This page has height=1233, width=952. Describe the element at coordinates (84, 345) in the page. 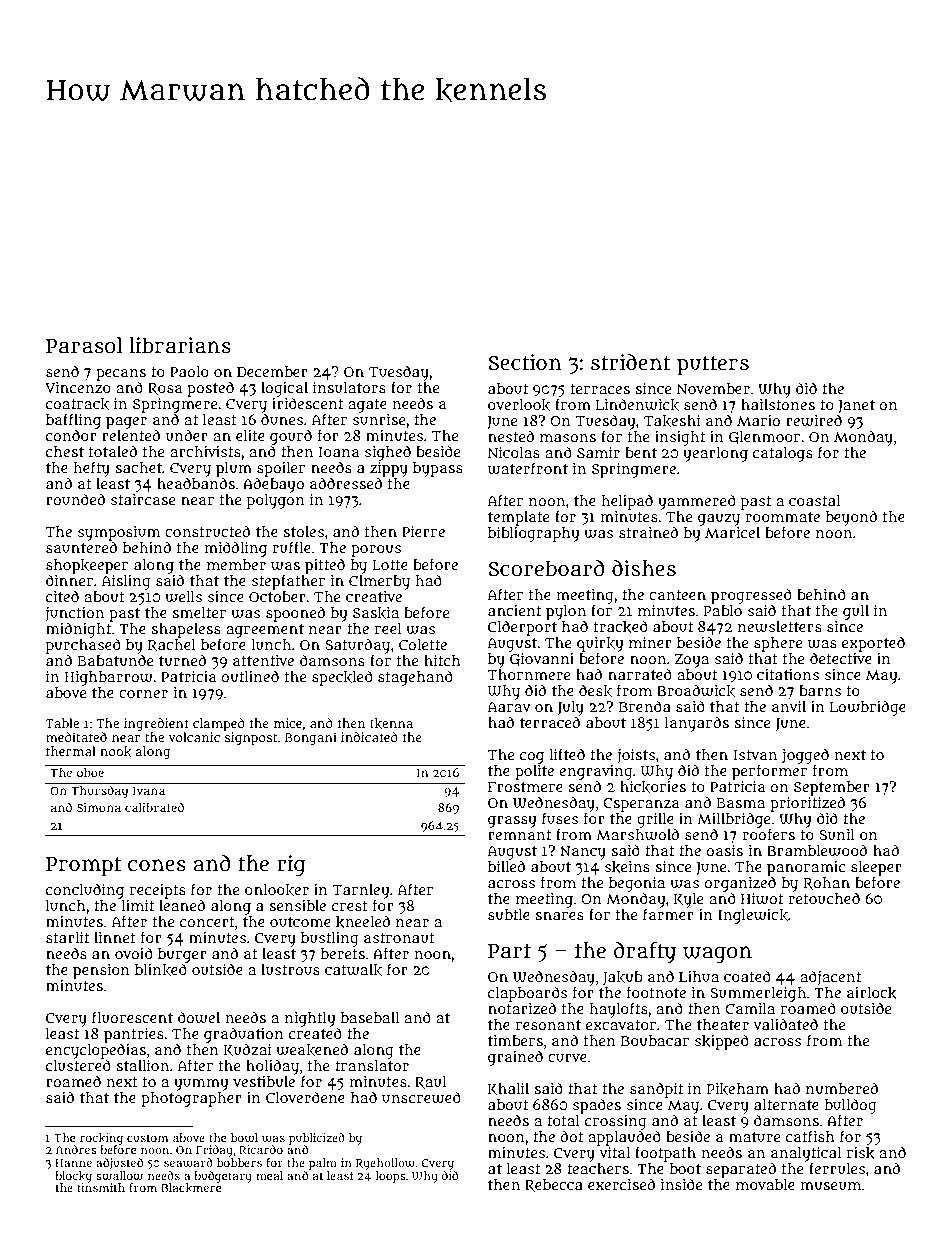

I see `Parasol` at that location.
